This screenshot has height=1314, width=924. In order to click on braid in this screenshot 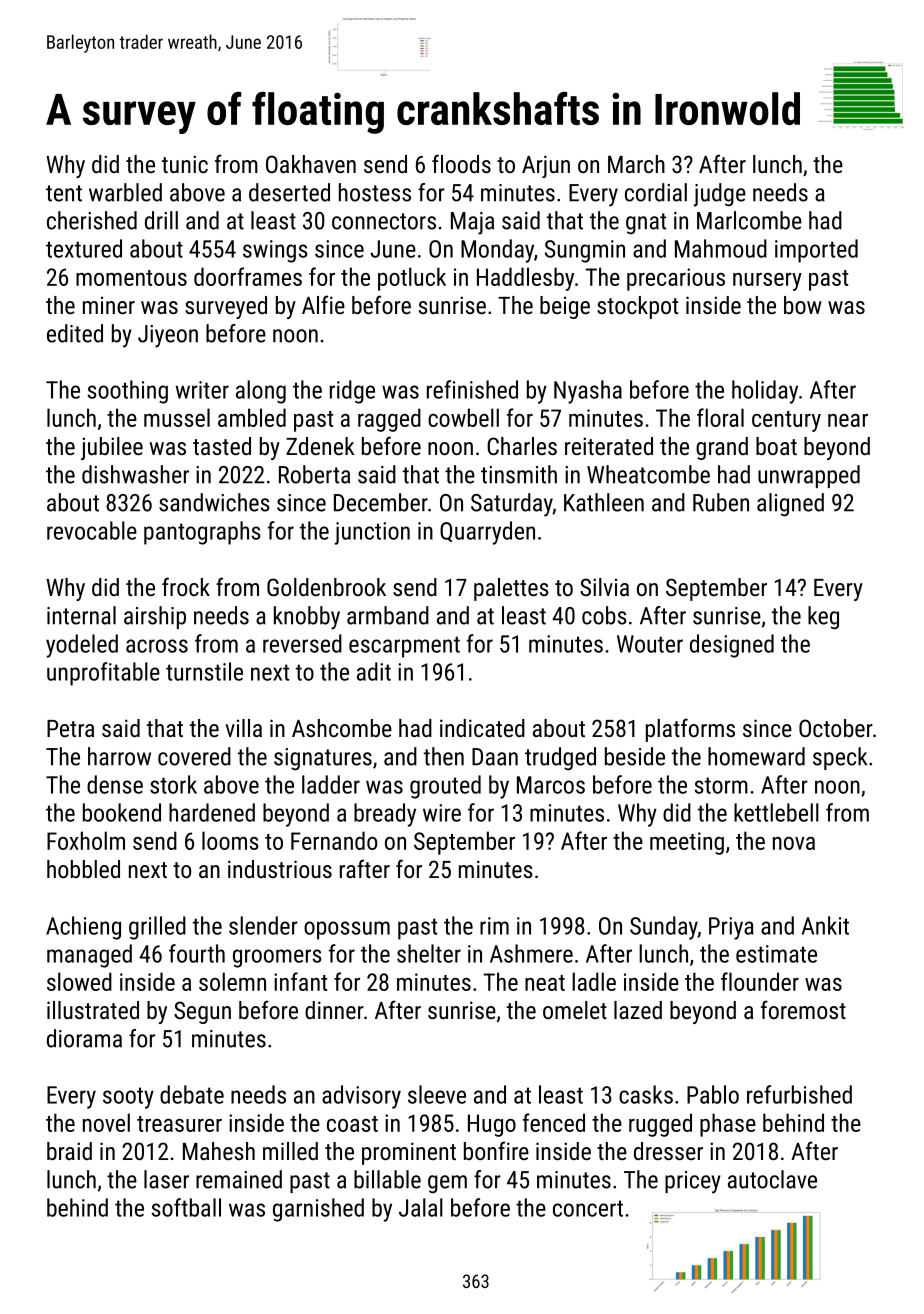, I will do `click(69, 1151)`.
